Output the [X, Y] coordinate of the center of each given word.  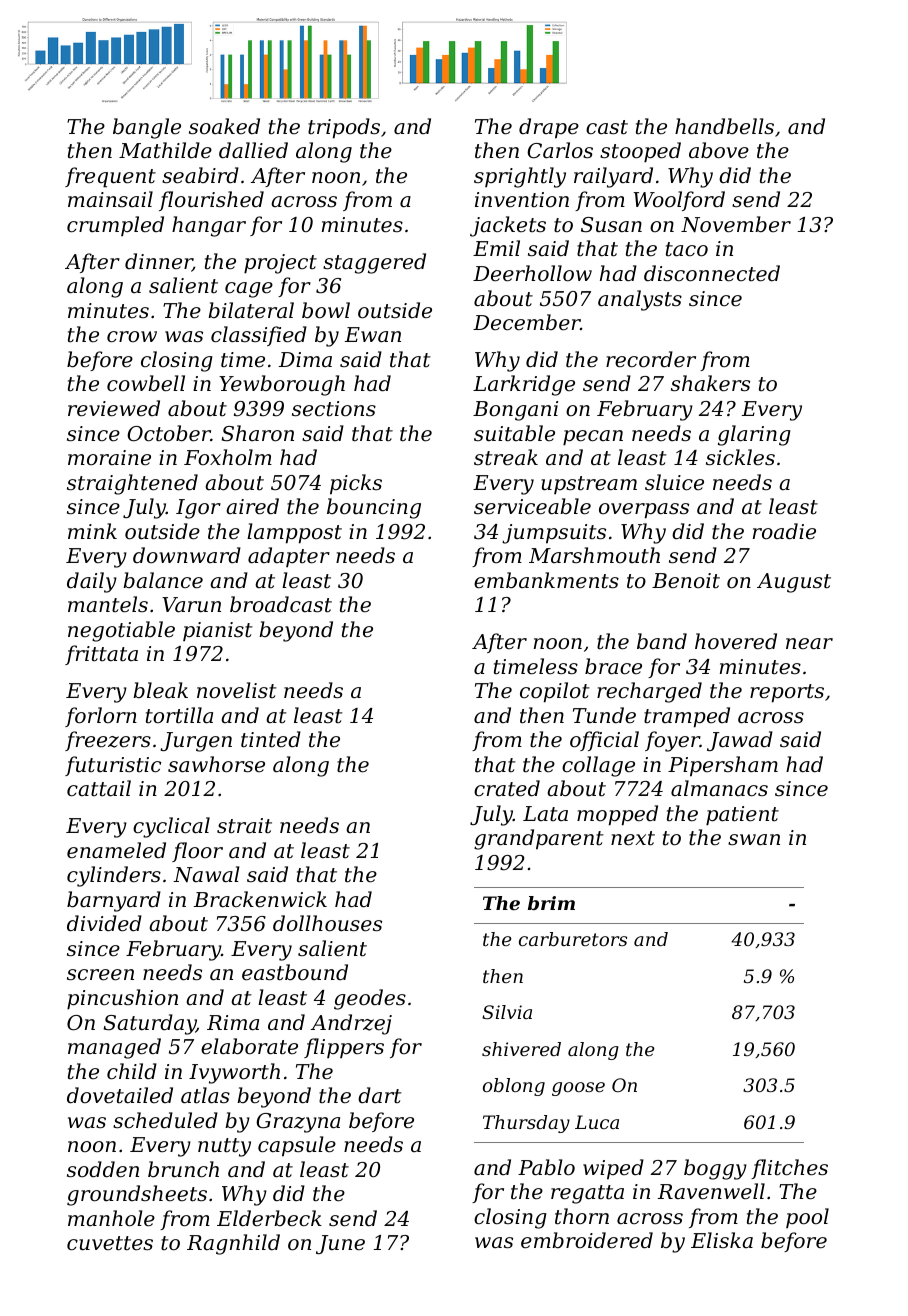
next [633, 838]
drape [549, 128]
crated [507, 788]
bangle [147, 128]
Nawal [206, 874]
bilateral [251, 310]
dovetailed [120, 1095]
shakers [710, 383]
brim [551, 903]
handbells [724, 126]
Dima [305, 359]
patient [742, 816]
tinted [271, 739]
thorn [582, 1216]
